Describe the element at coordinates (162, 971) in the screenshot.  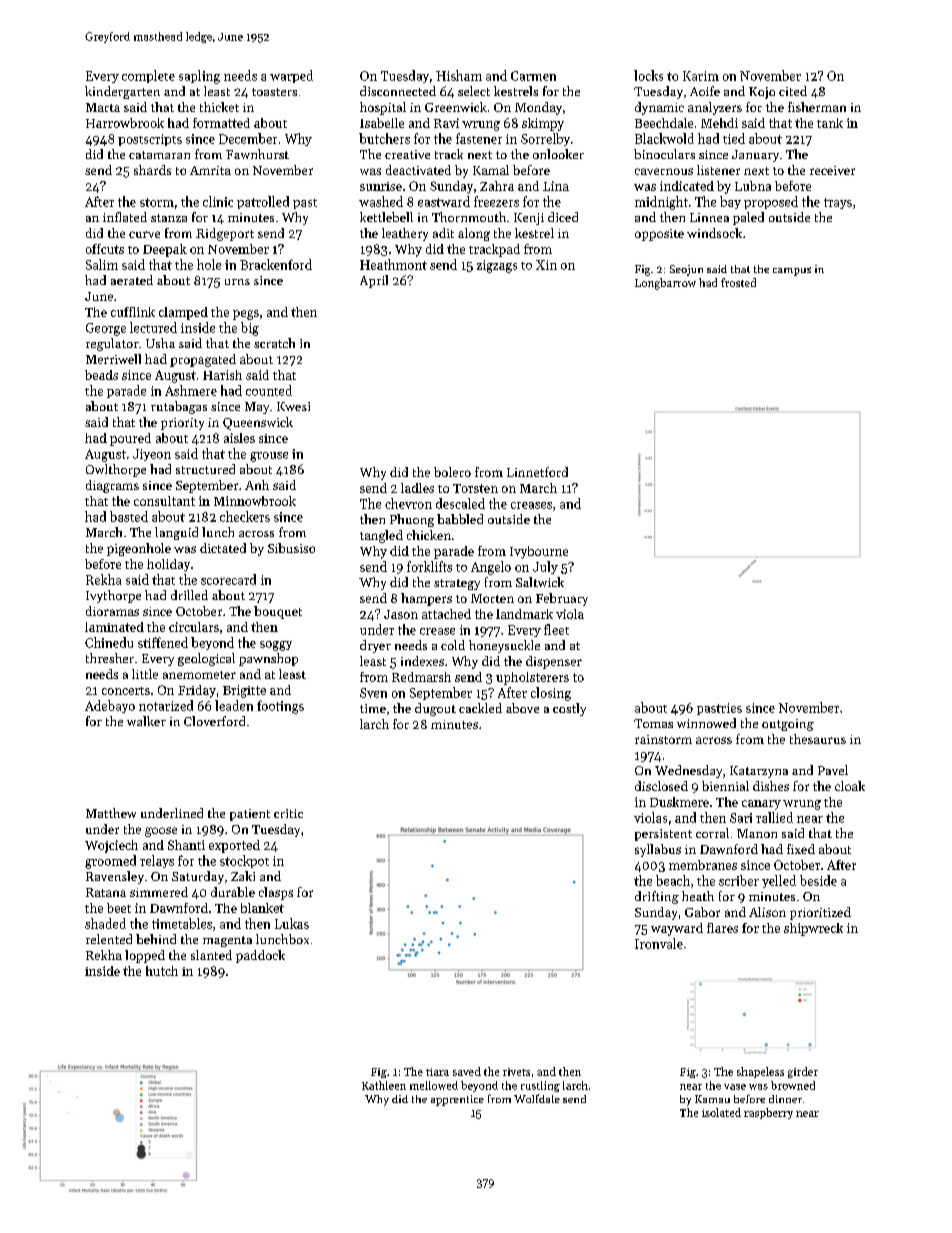
I see `hutch` at that location.
